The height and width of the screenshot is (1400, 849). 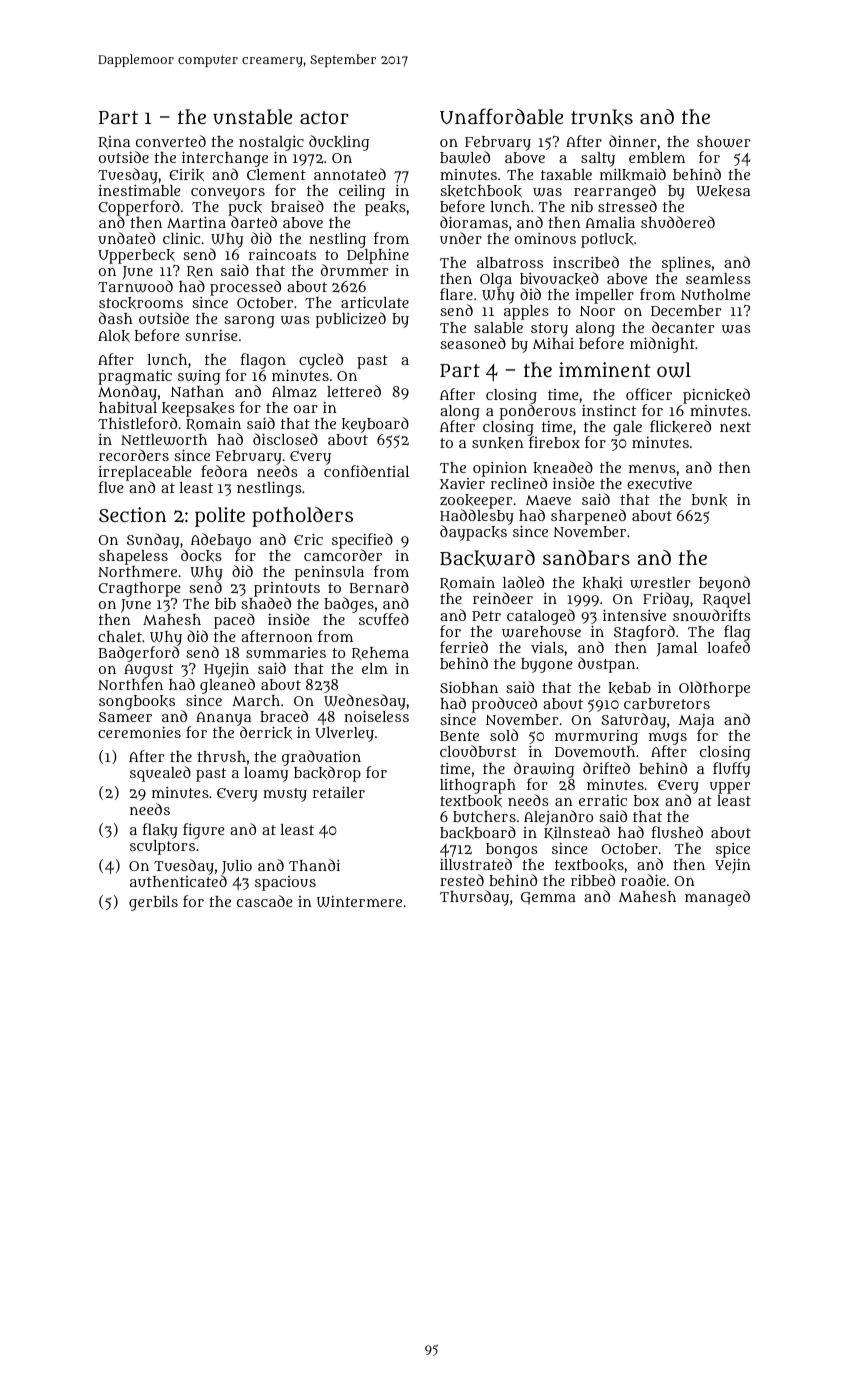 What do you see at coordinates (160, 831) in the screenshot?
I see `flaky` at bounding box center [160, 831].
